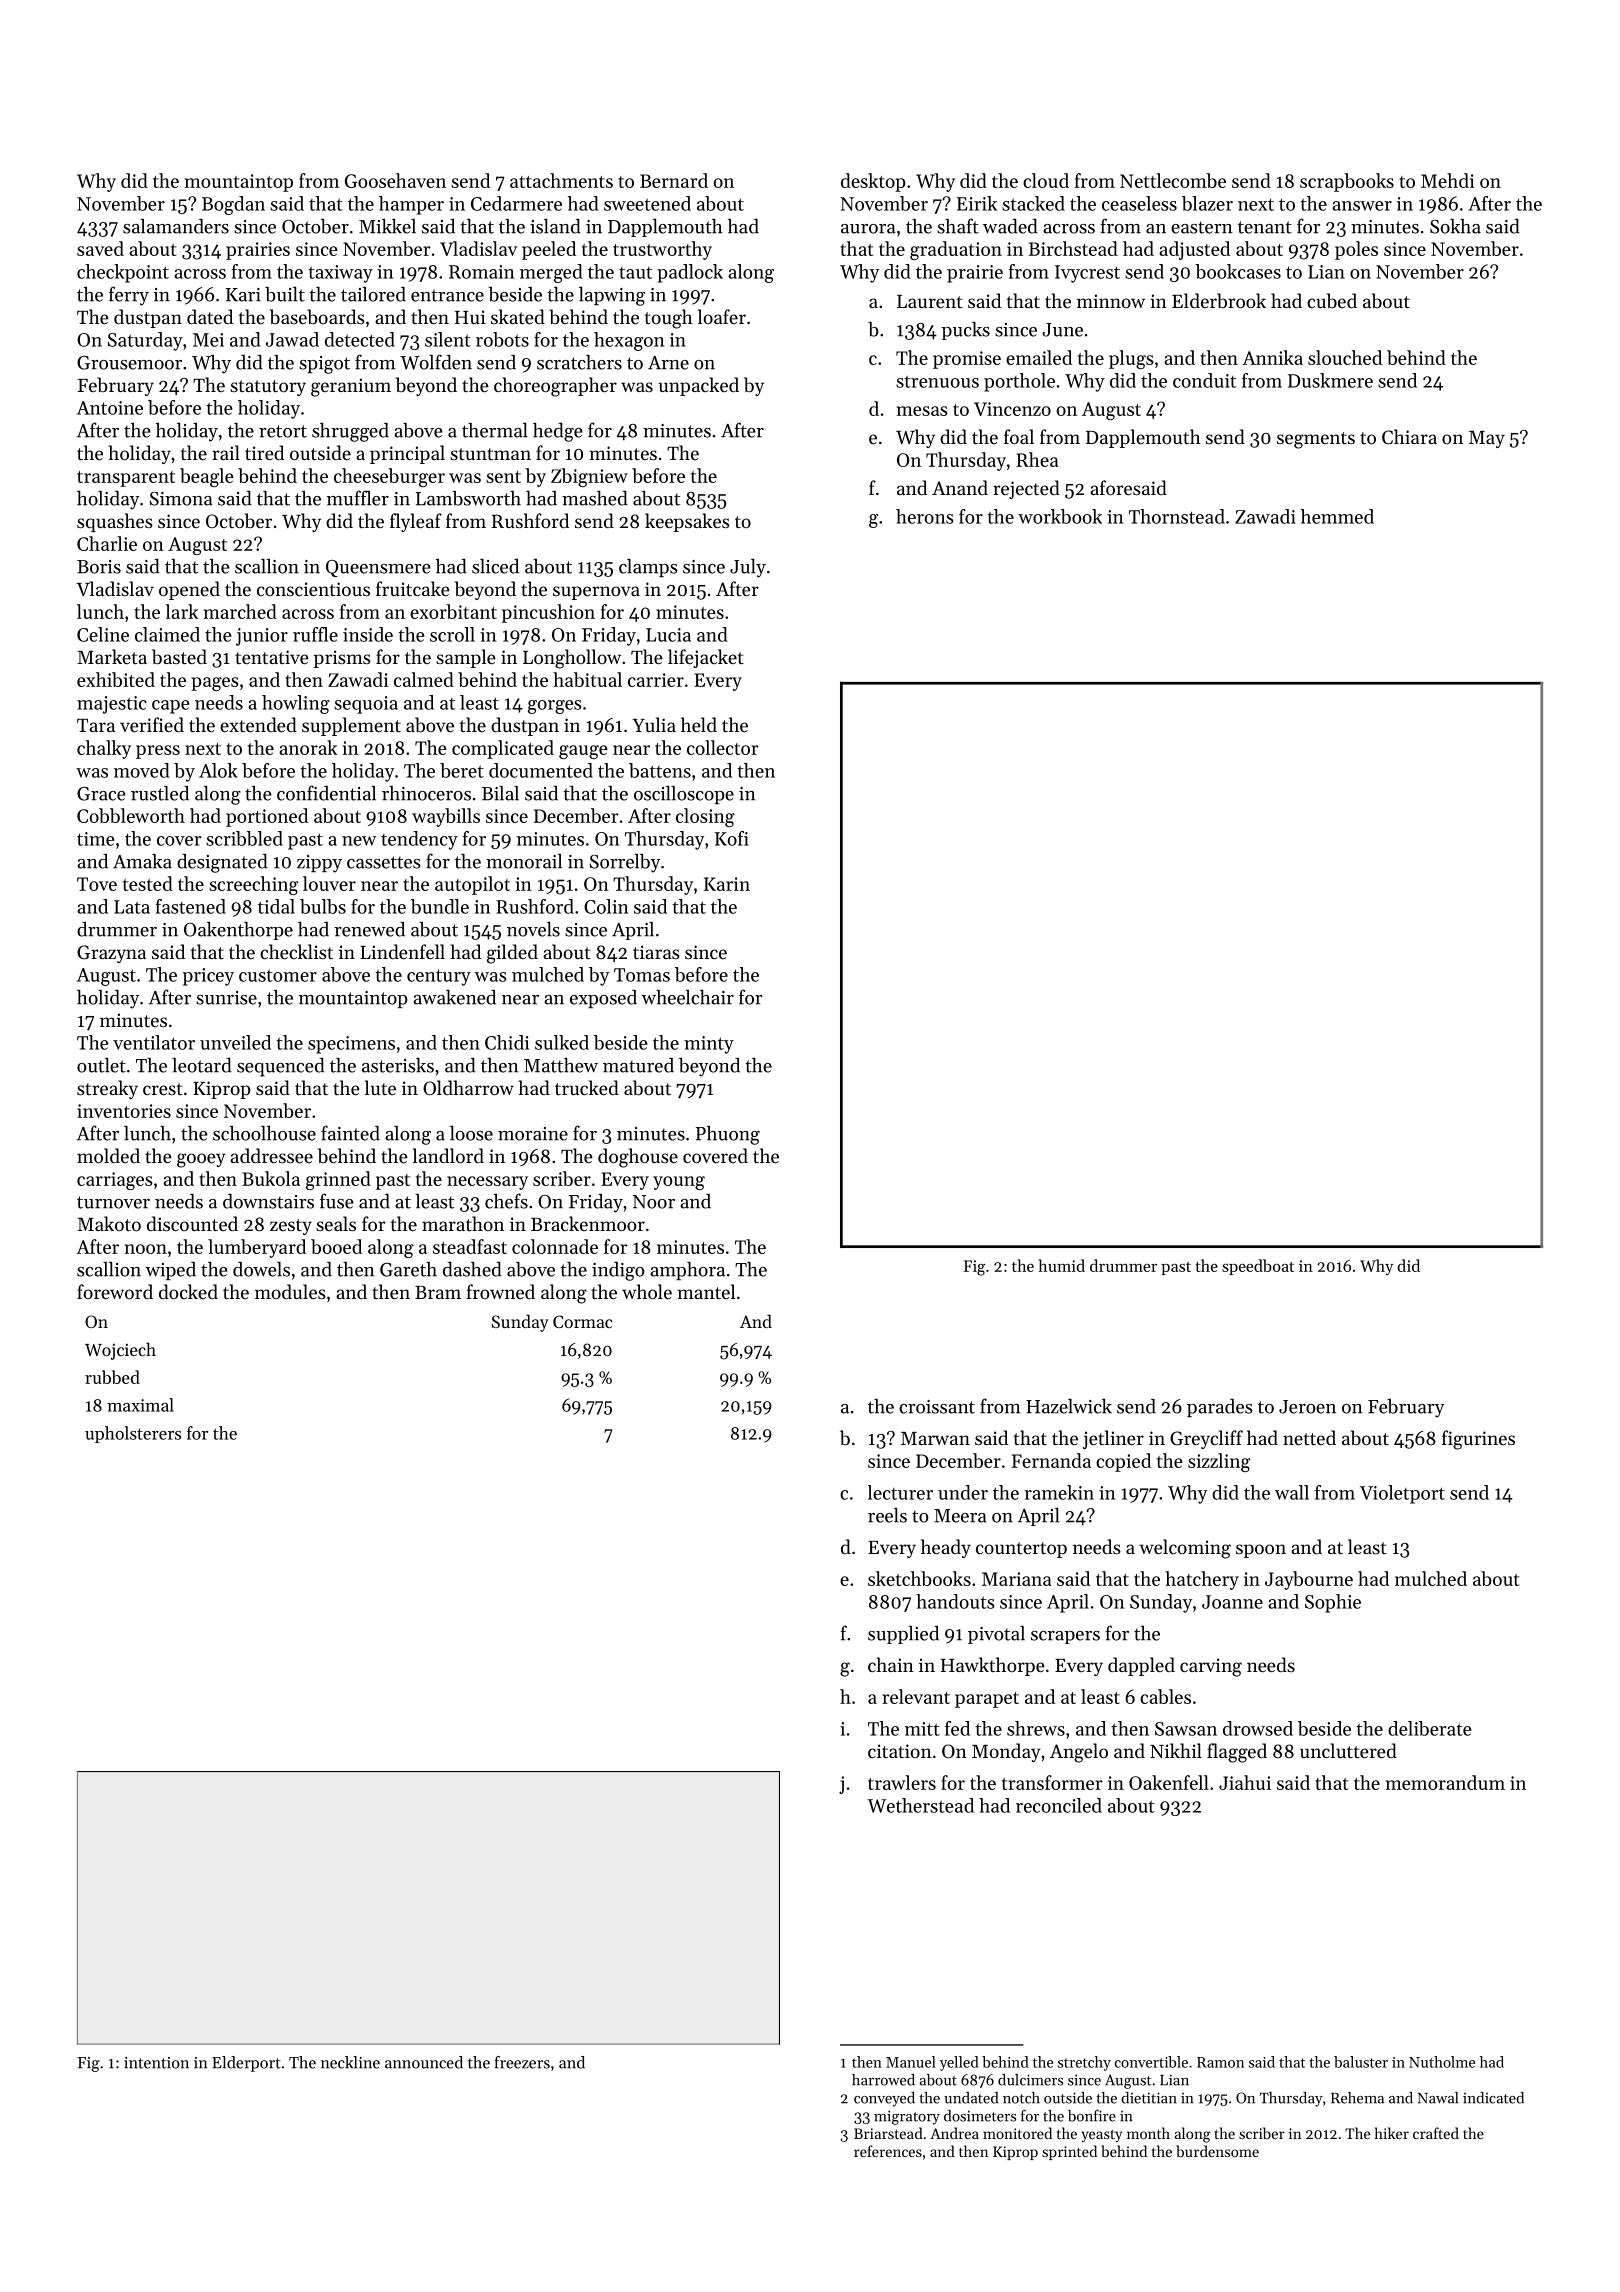 The image size is (1620, 2292). What do you see at coordinates (120, 1351) in the screenshot?
I see `Wojciech` at bounding box center [120, 1351].
